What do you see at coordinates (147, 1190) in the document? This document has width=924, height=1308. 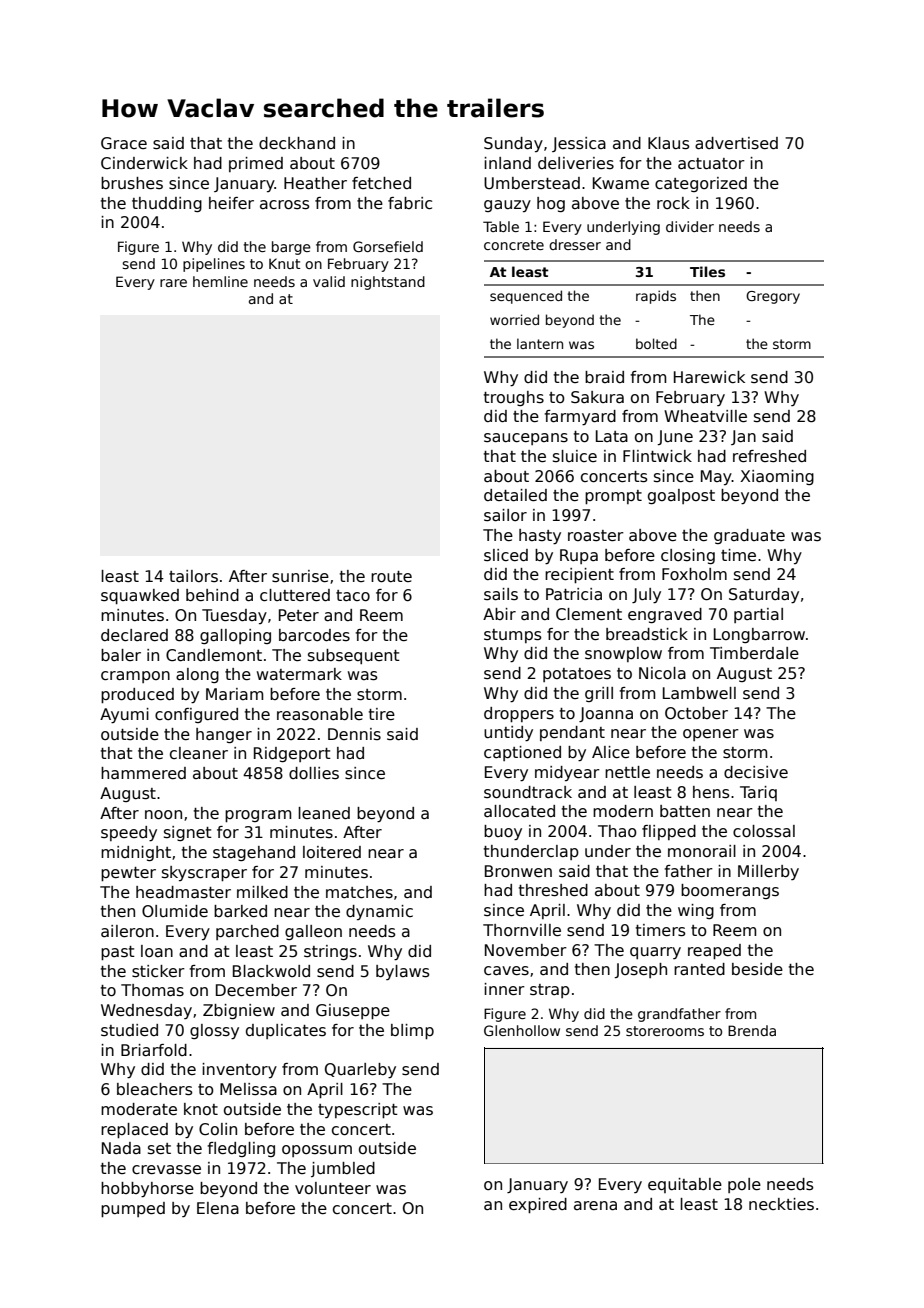 I see `hobbyhorse` at bounding box center [147, 1190].
